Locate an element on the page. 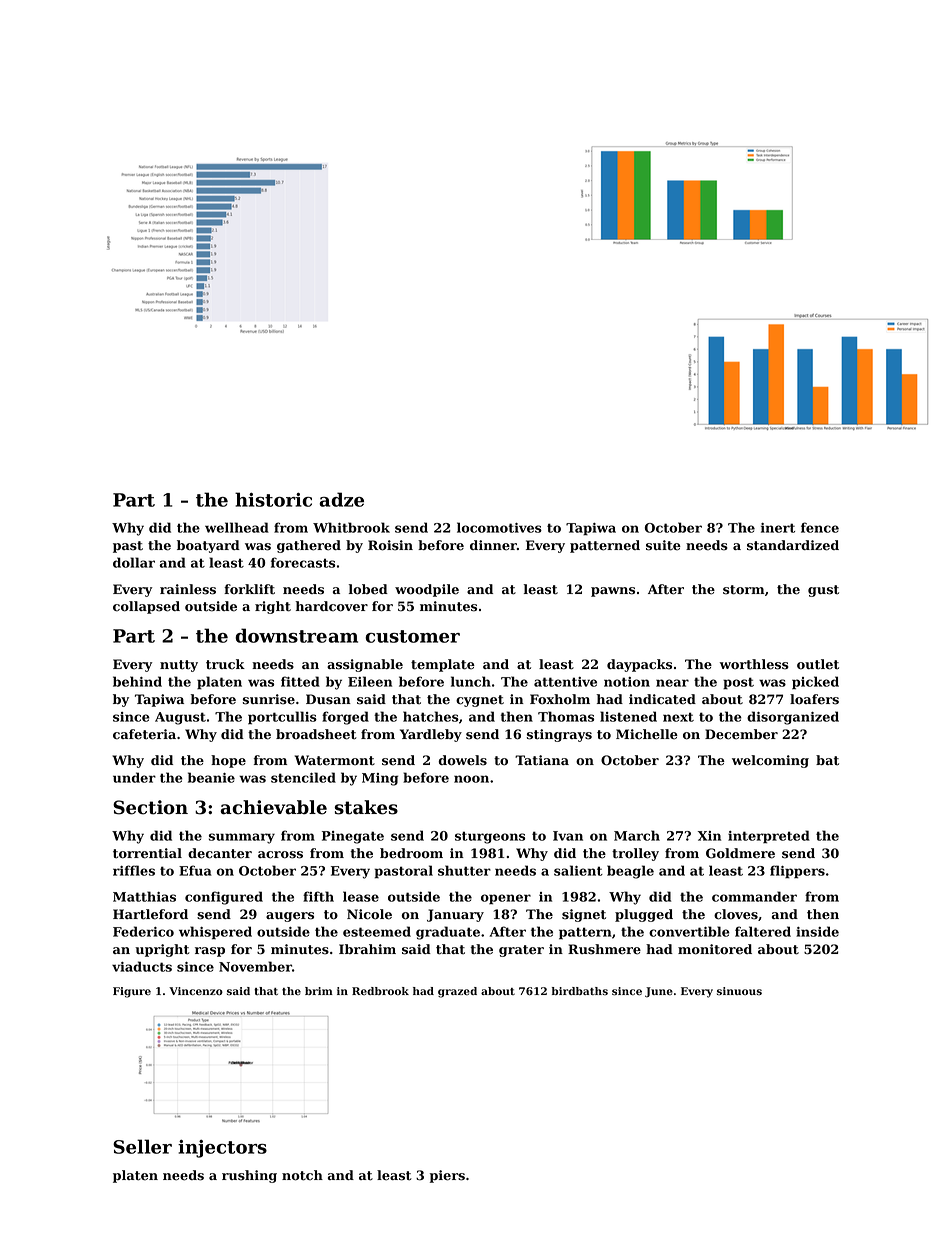 The image size is (952, 1233). grazed is located at coordinates (457, 992).
